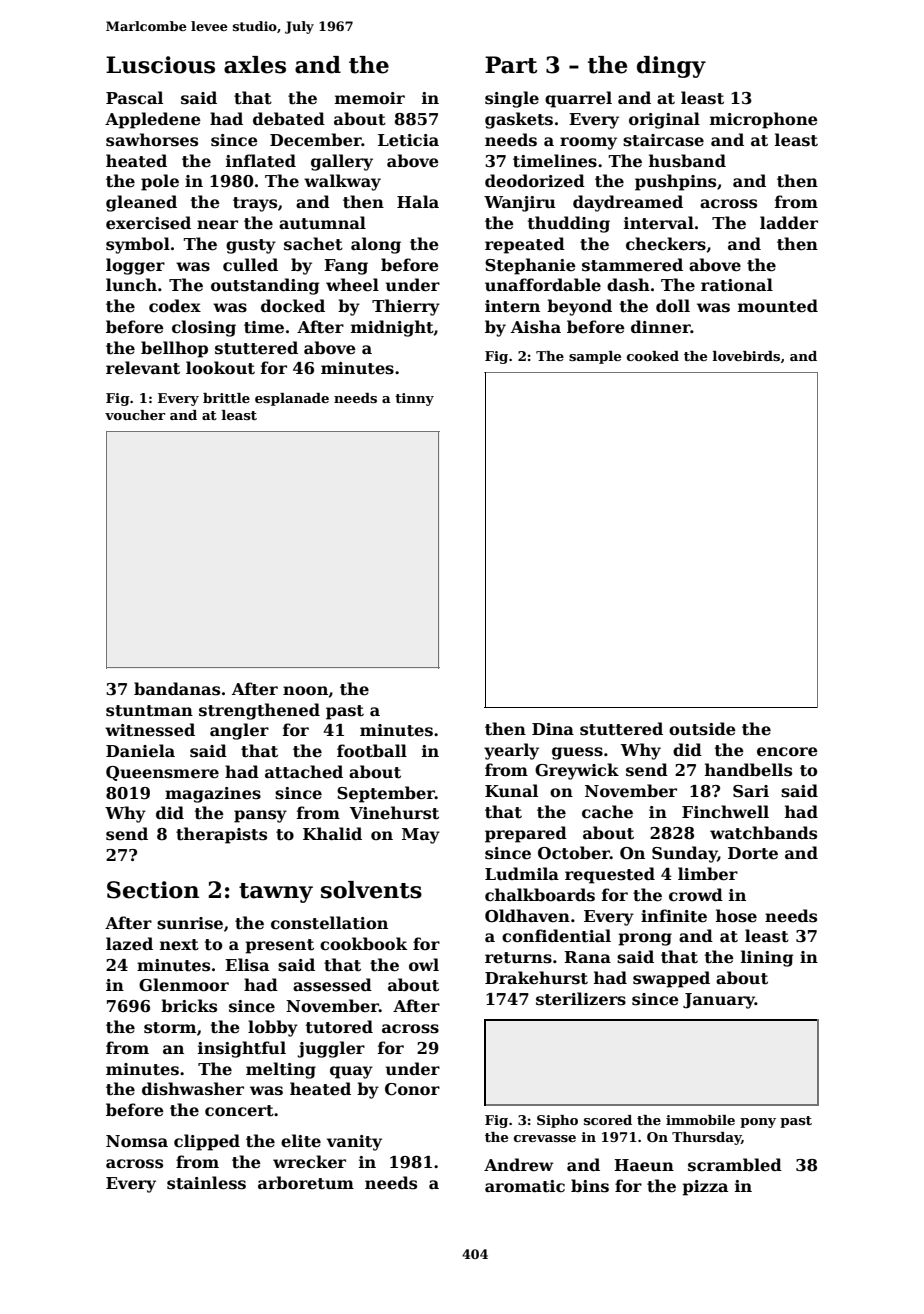 The height and width of the image is (1314, 924). Describe the element at coordinates (412, 1089) in the image. I see `Conor` at that location.
